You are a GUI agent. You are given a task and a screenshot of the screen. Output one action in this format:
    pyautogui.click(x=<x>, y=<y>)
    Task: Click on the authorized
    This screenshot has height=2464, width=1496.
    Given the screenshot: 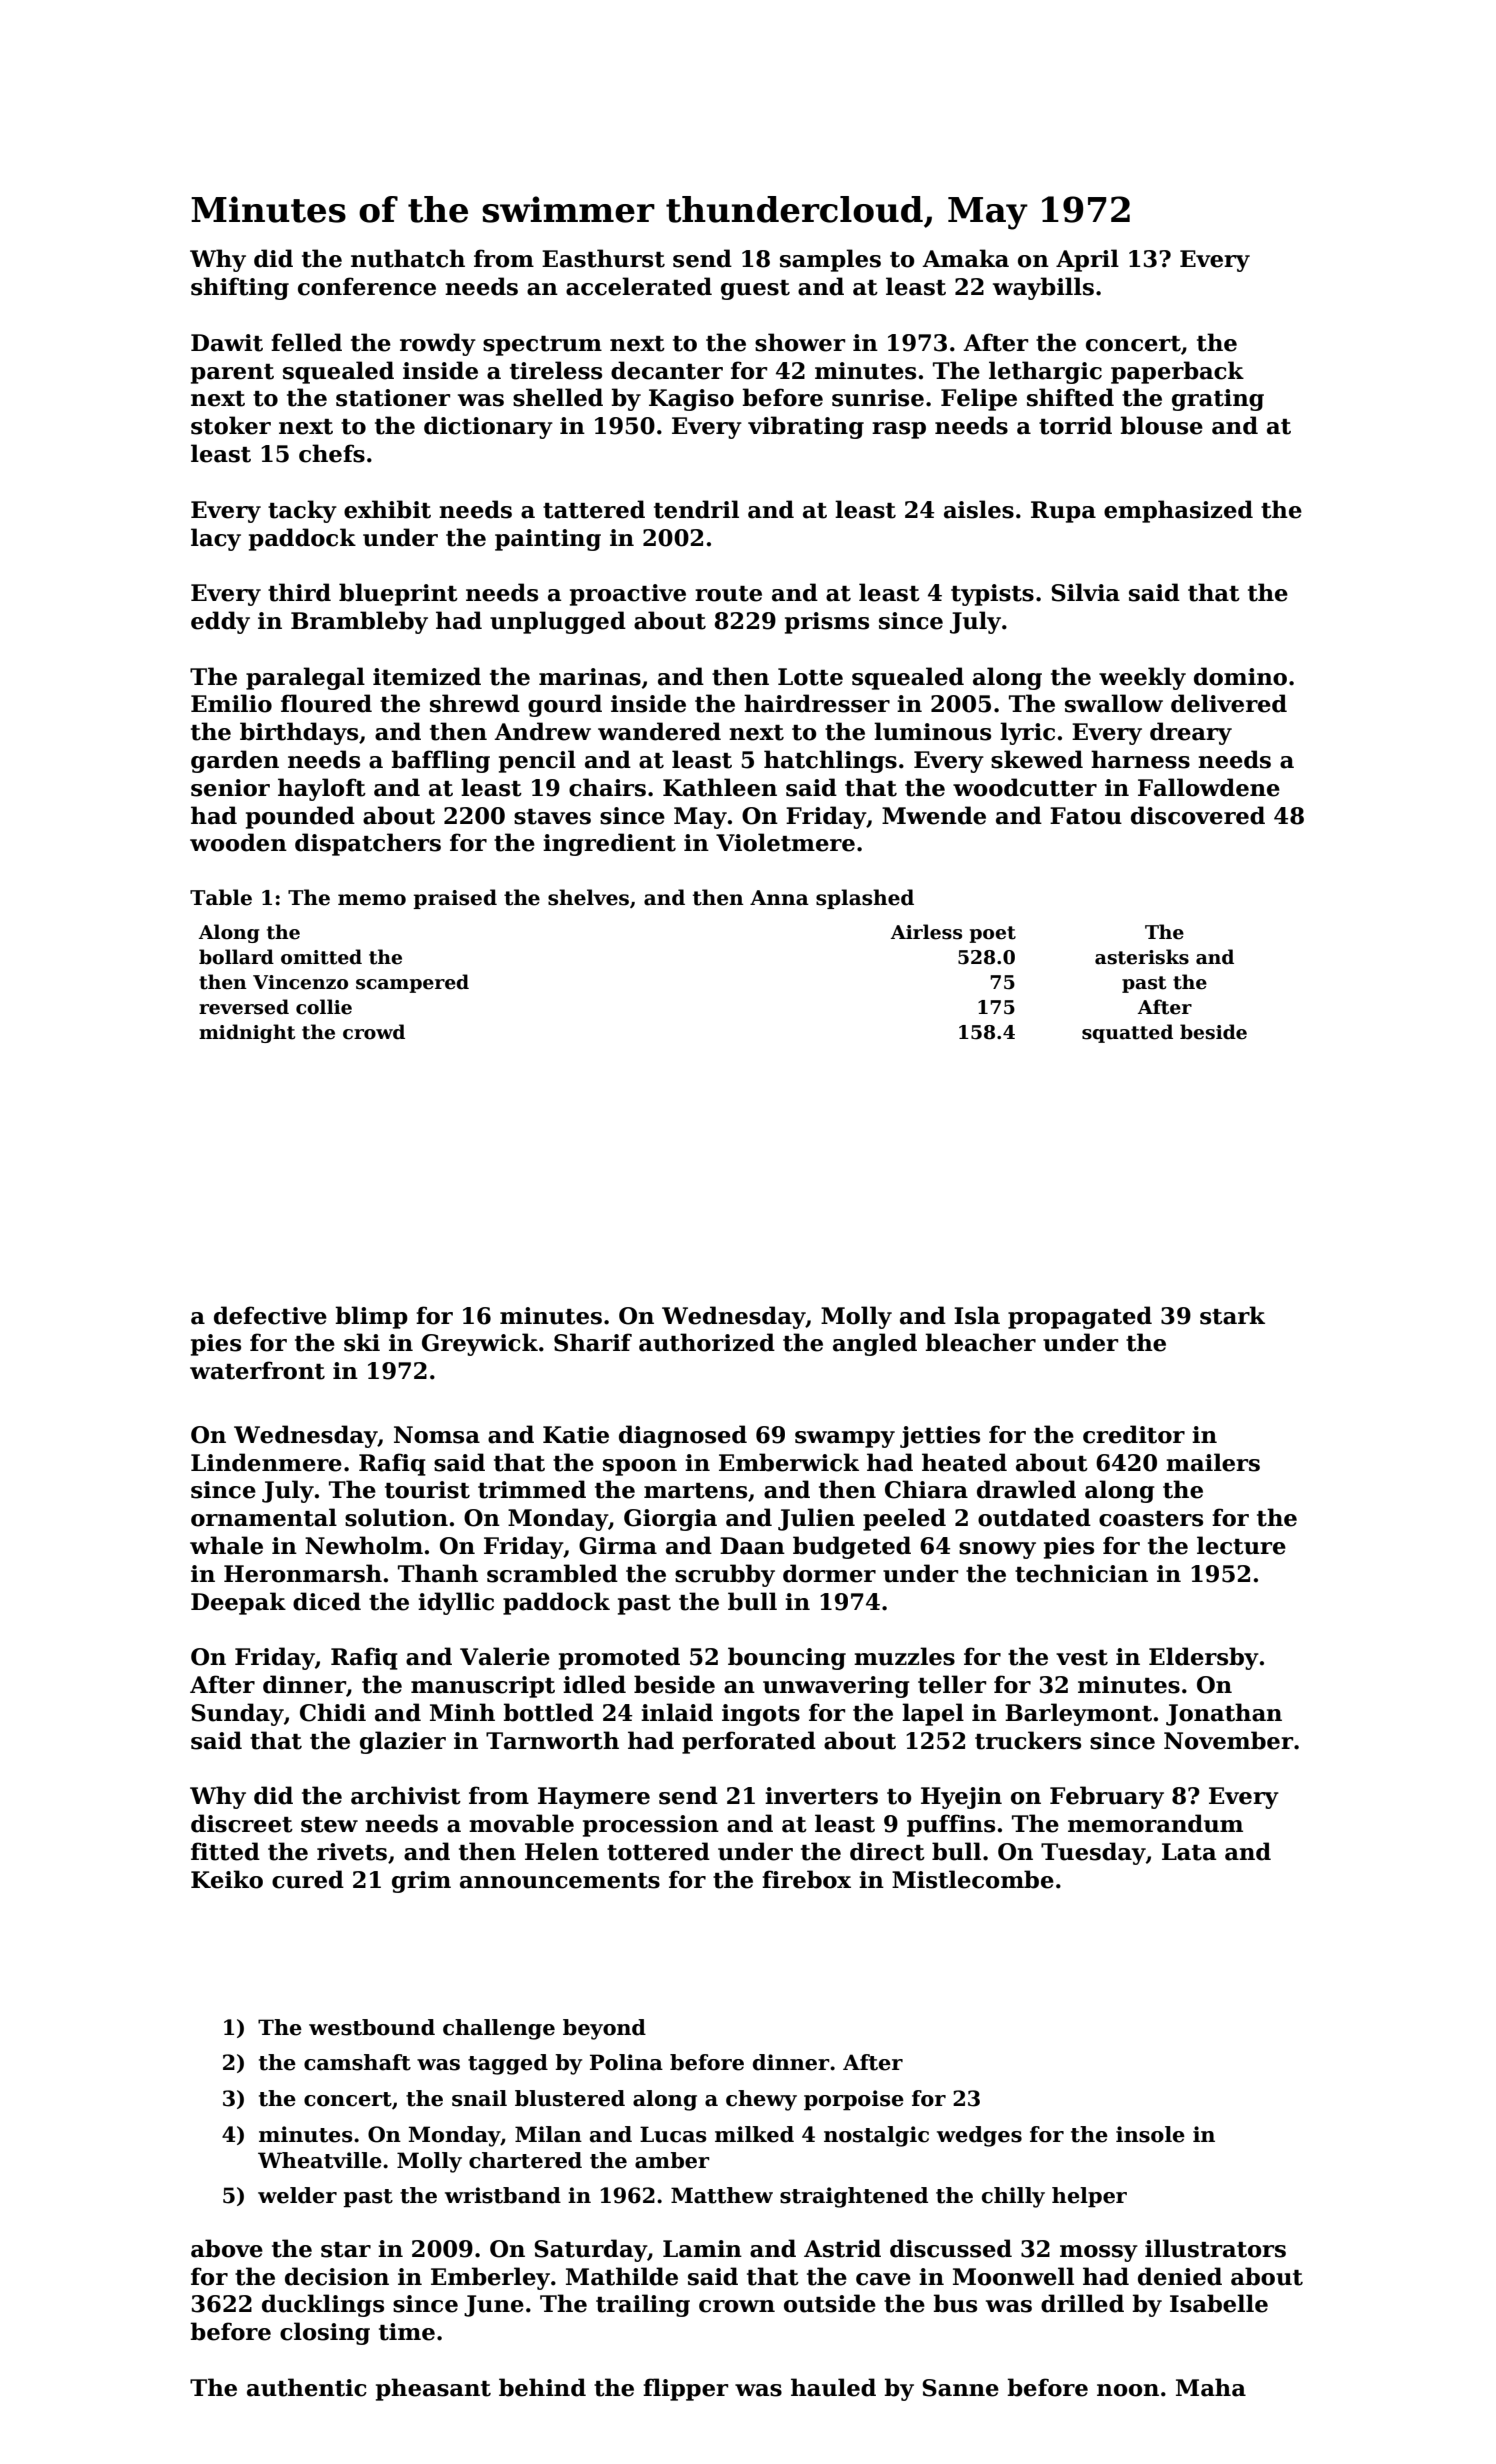 What is the action you would take?
    pyautogui.click(x=707, y=1342)
